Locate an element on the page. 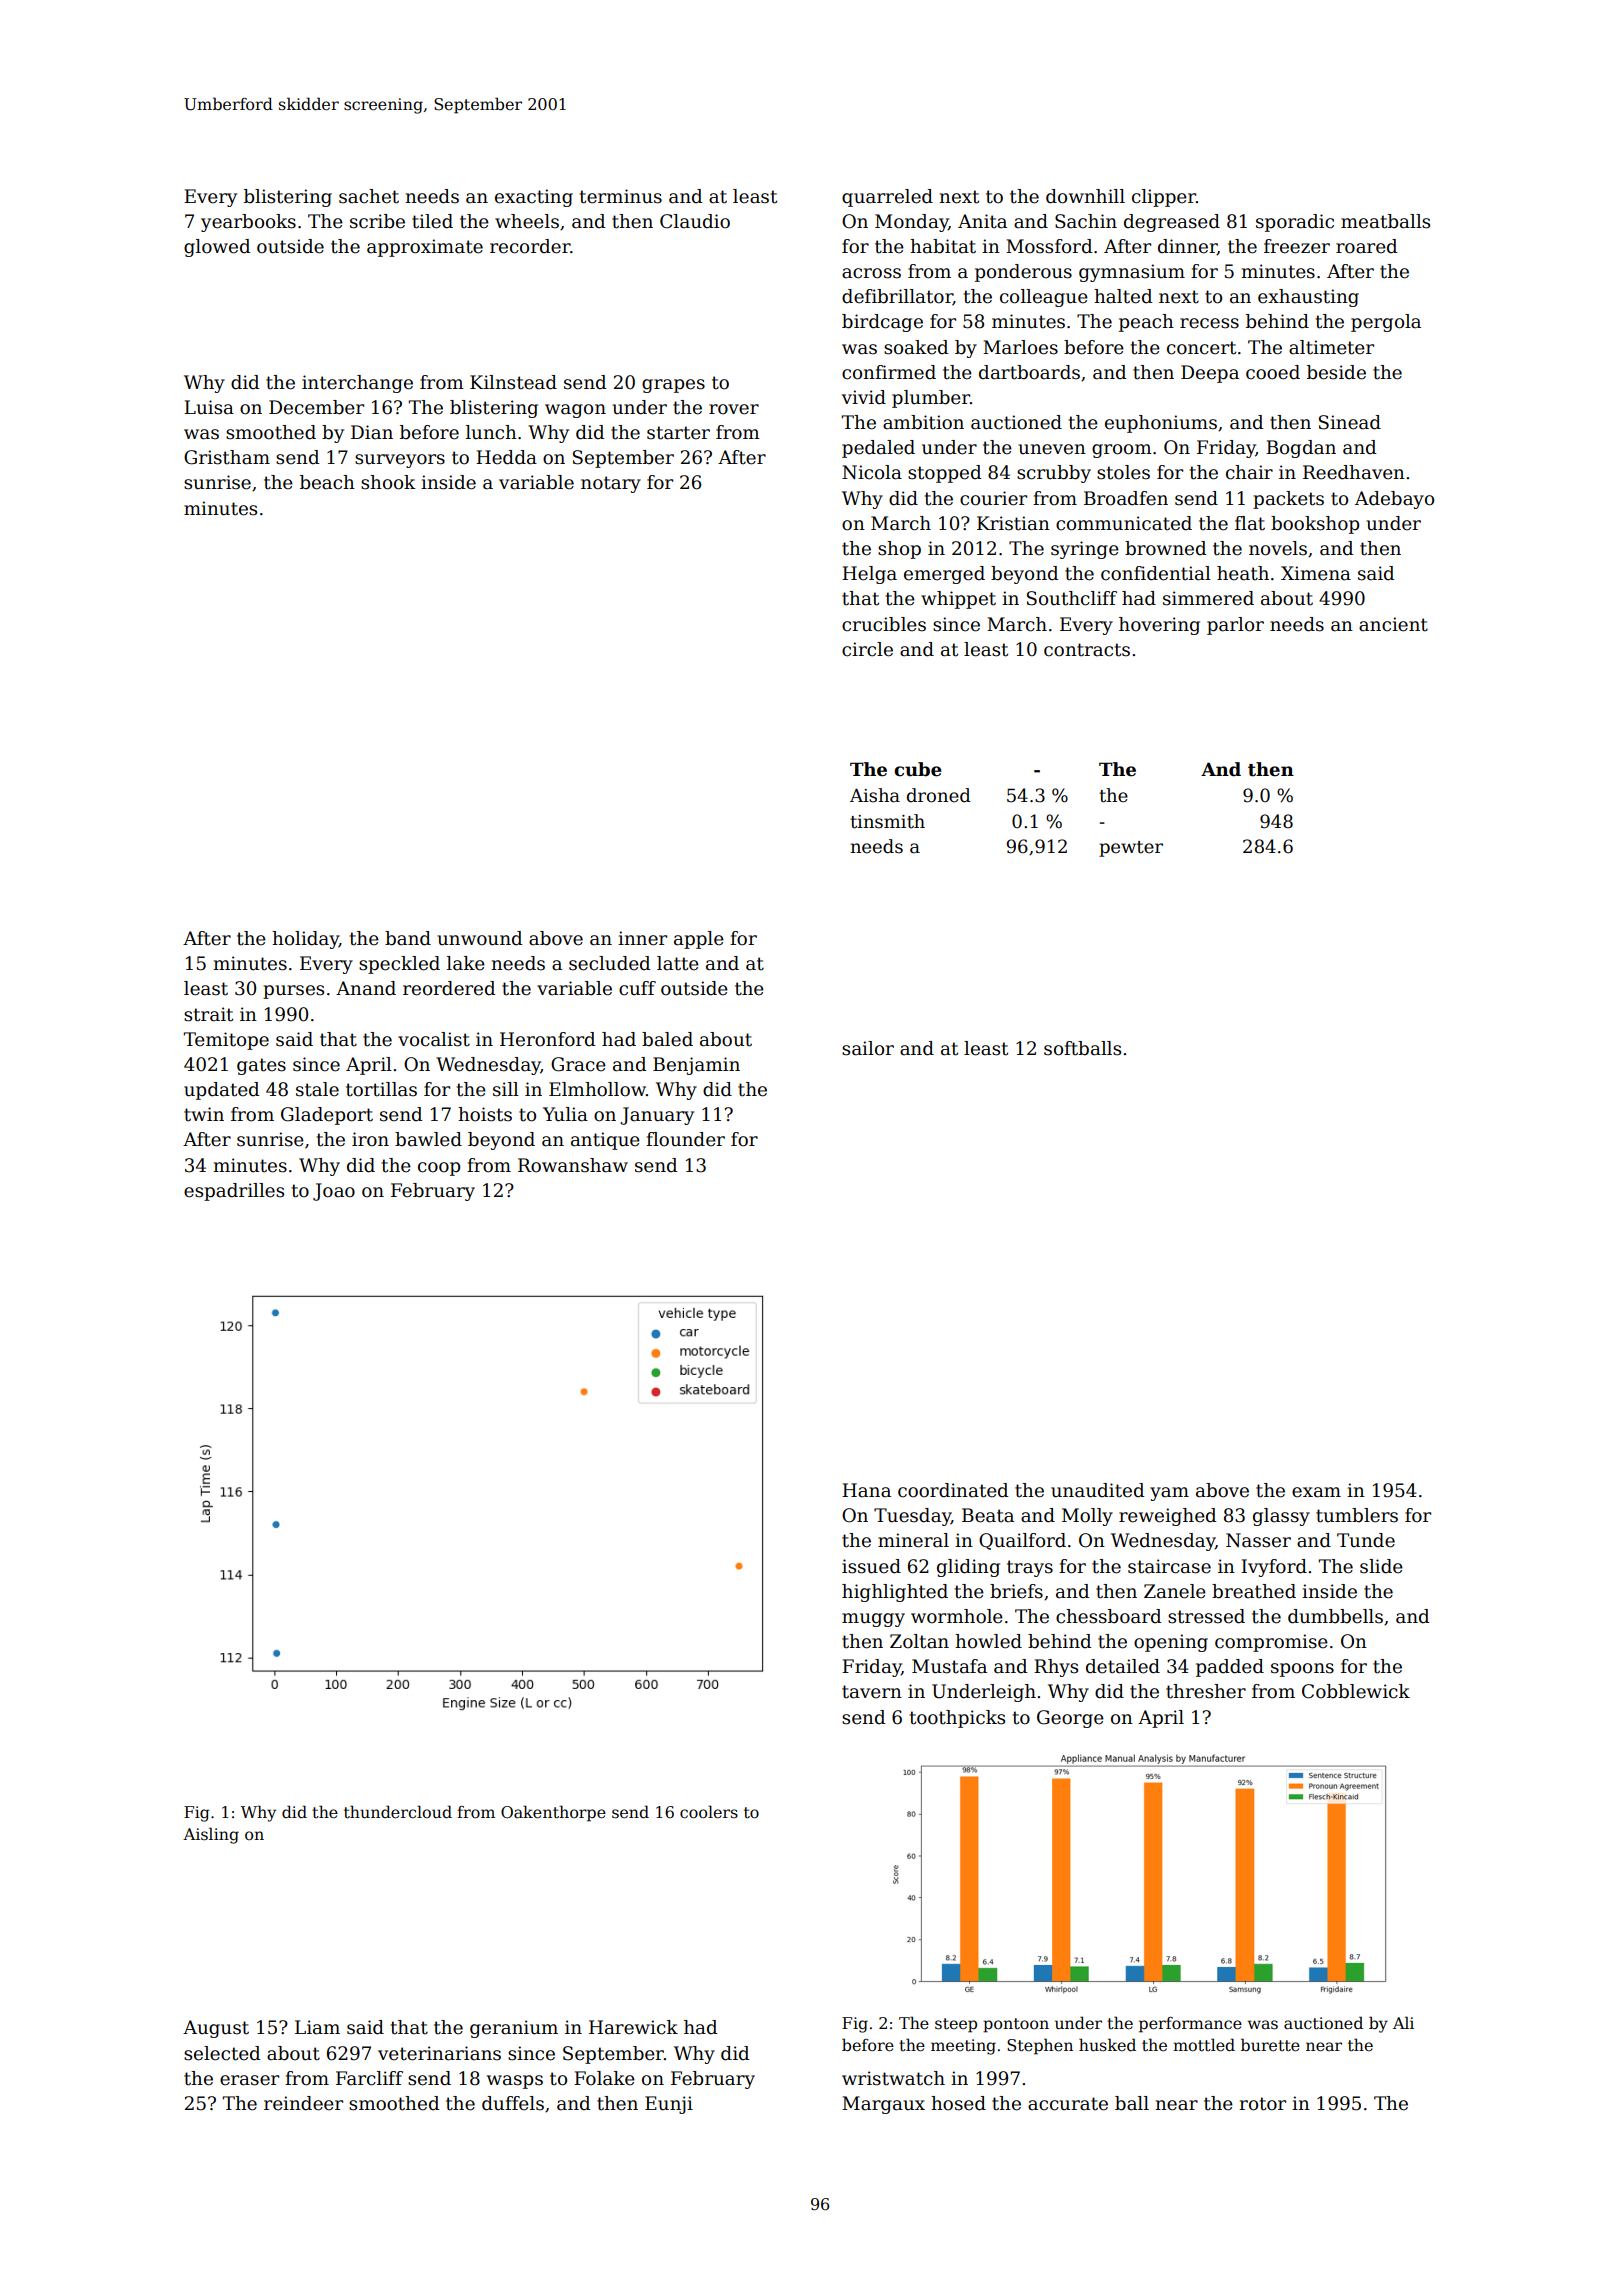  Luisa is located at coordinates (209, 407).
